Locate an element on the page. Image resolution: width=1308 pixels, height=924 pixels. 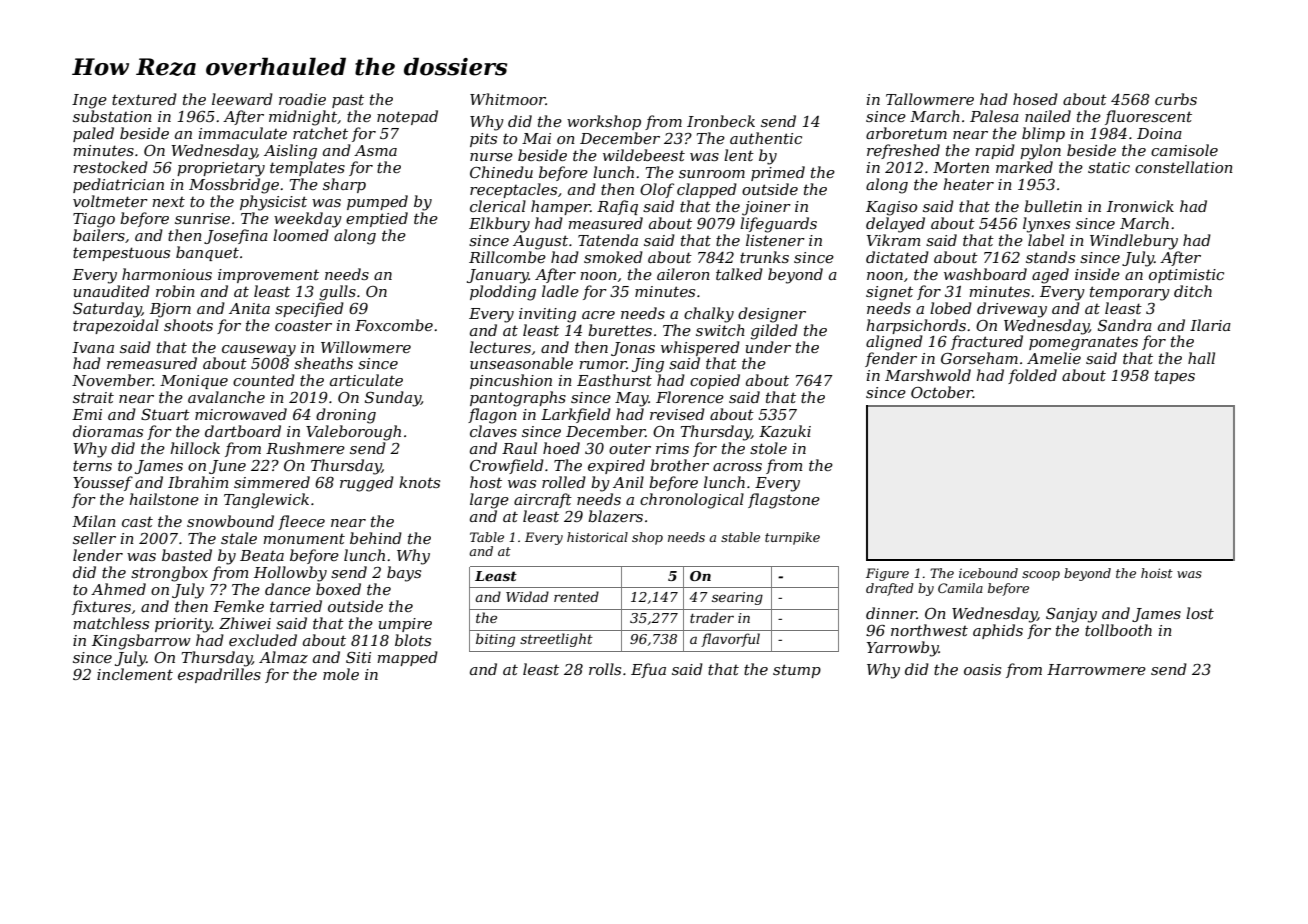
revised is located at coordinates (677, 414).
